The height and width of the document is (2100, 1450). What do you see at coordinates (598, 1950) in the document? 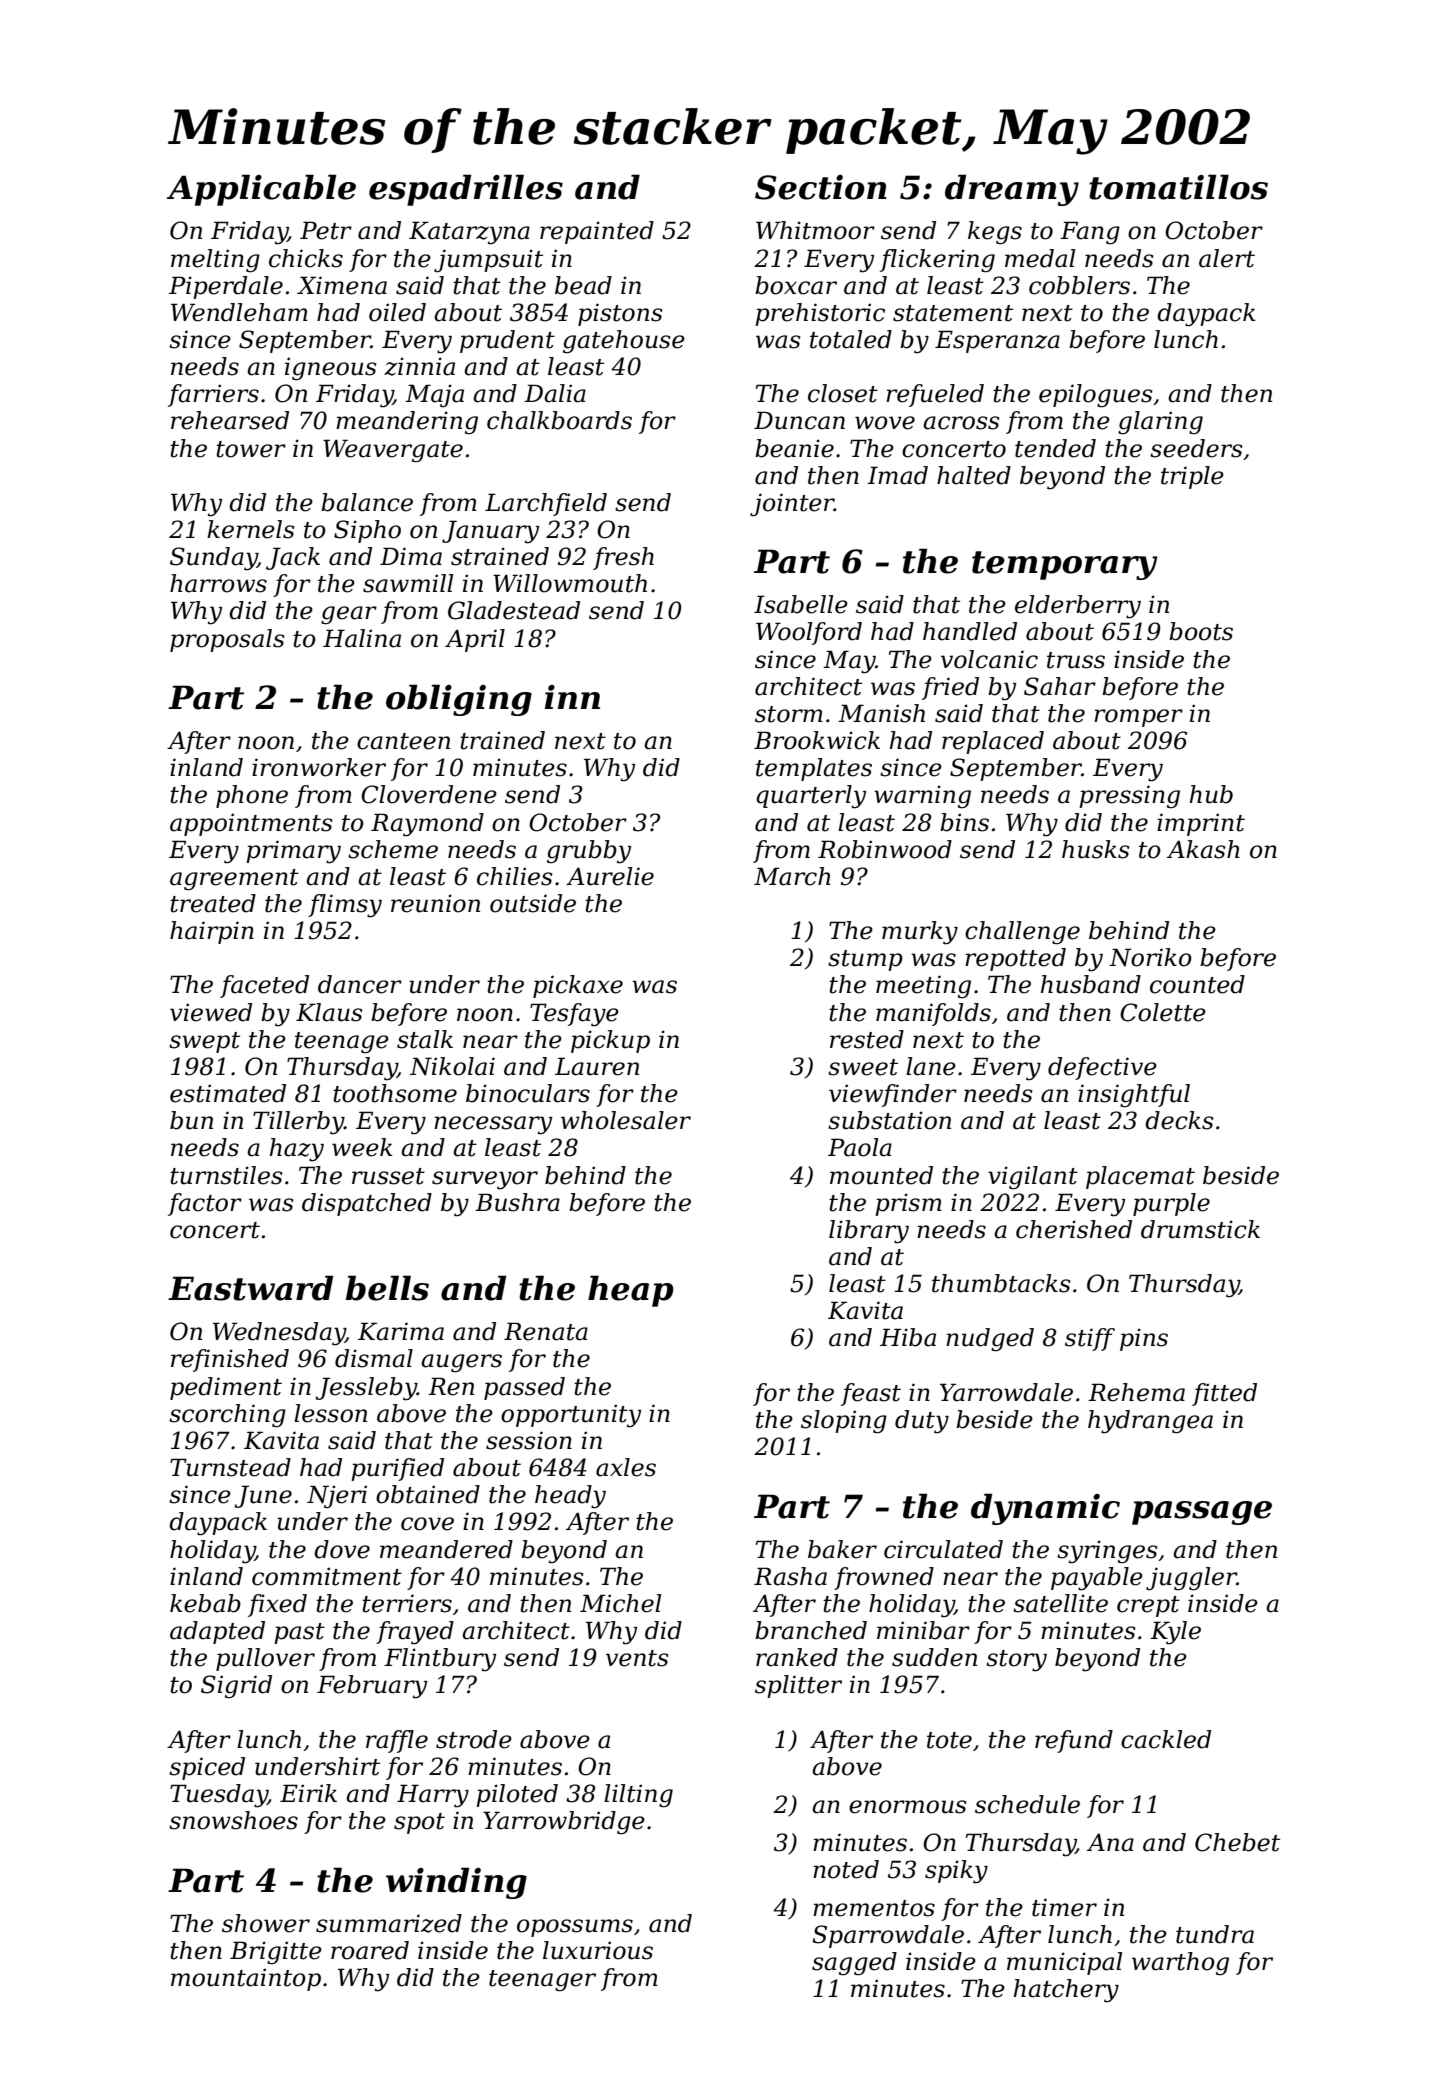
I see `luxurious` at bounding box center [598, 1950].
